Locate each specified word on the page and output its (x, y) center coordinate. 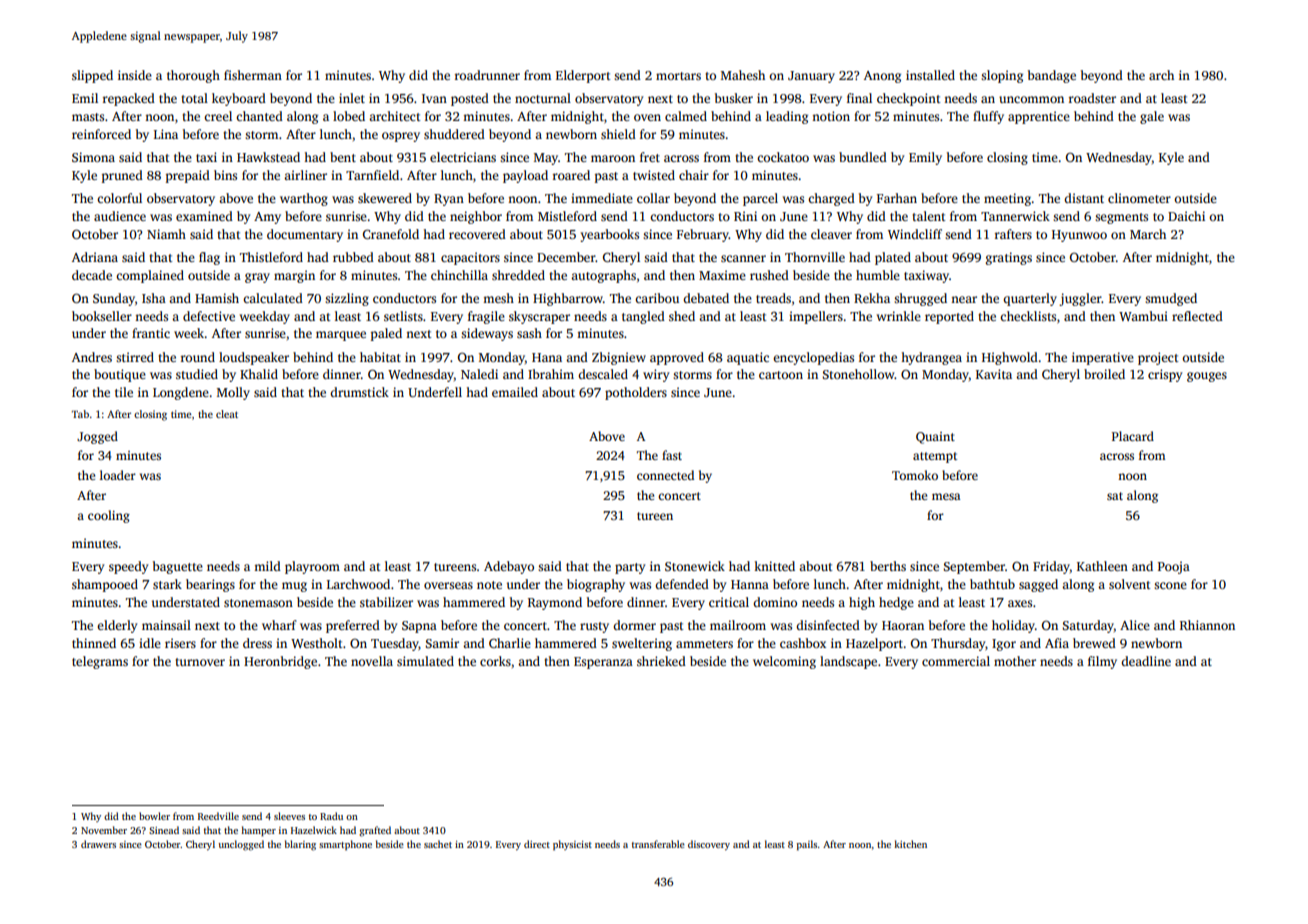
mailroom (738, 625)
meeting (1007, 199)
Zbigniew (619, 358)
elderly (117, 626)
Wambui (1143, 316)
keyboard (239, 99)
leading (787, 117)
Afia (1057, 643)
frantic (151, 333)
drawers (98, 844)
